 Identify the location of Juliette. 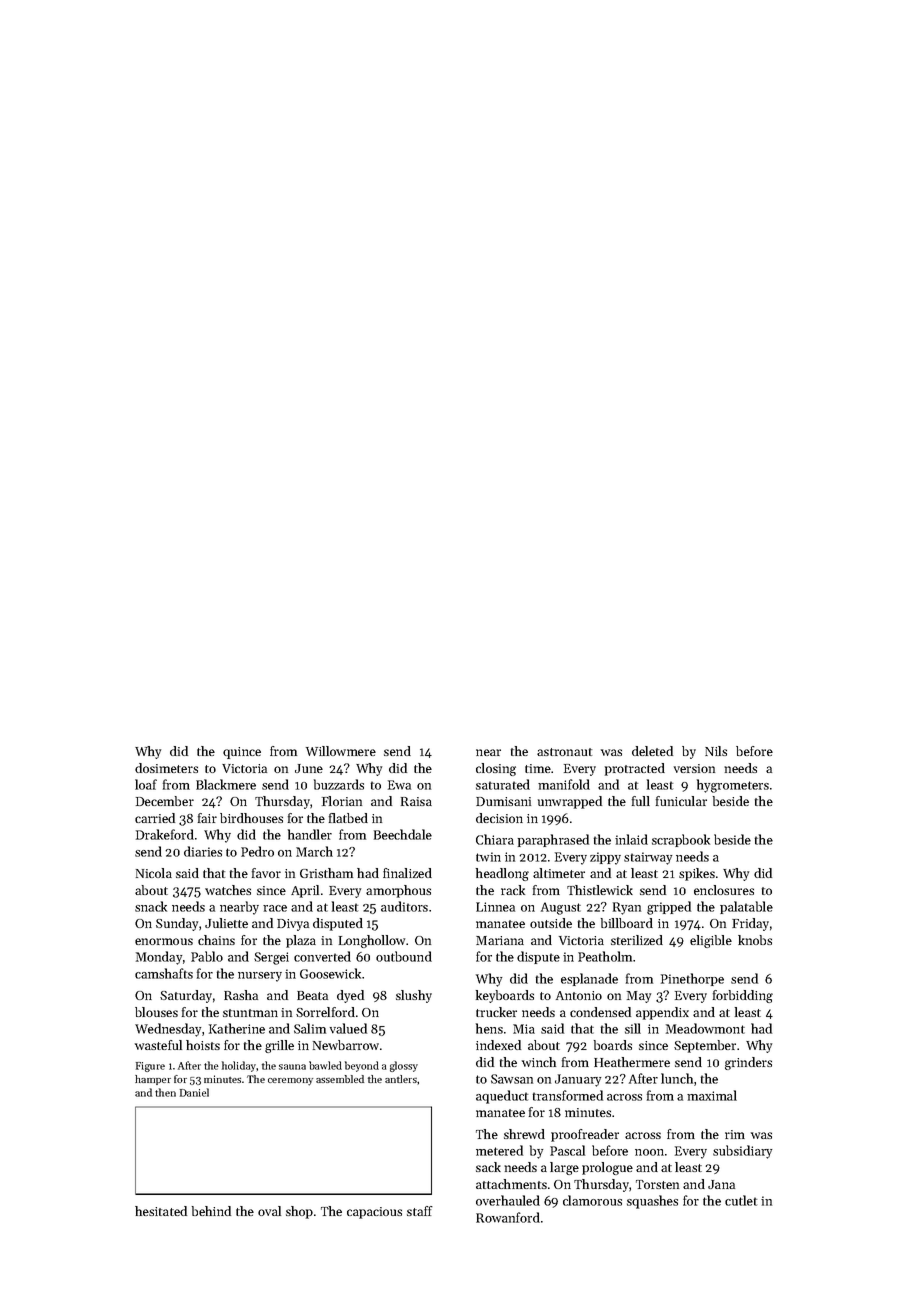
(226, 923).
